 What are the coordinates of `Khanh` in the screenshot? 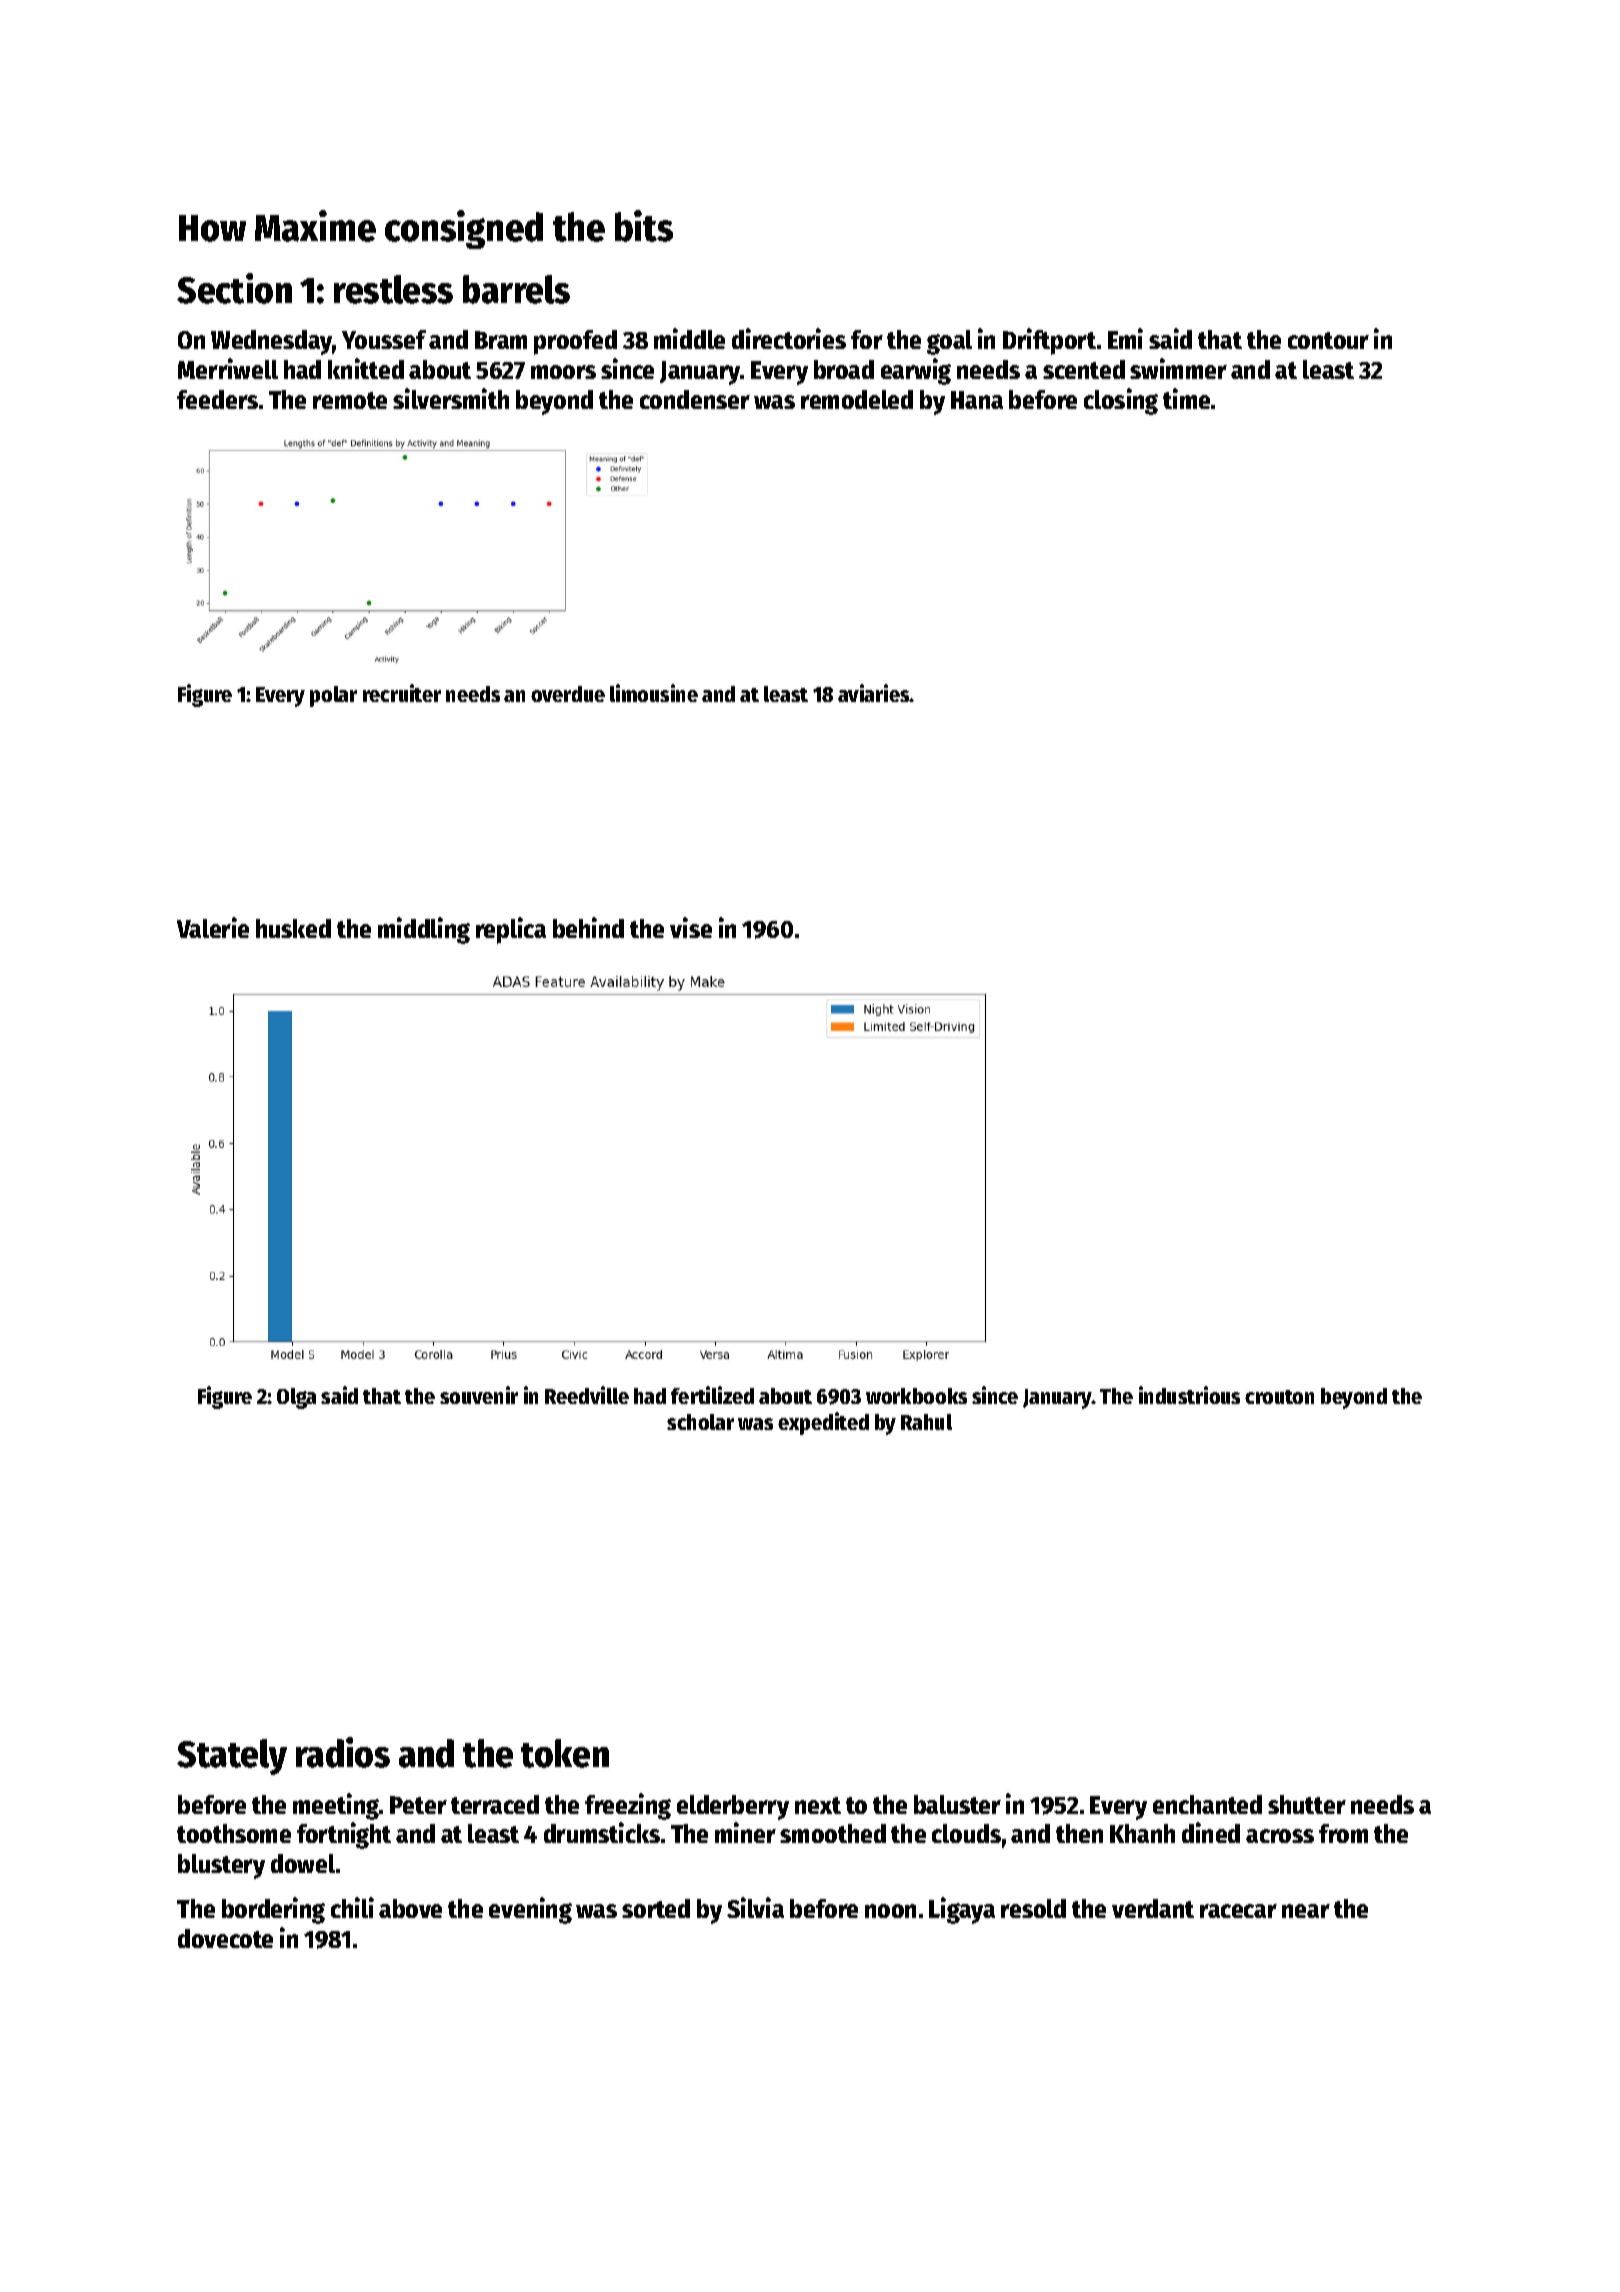 It's located at (1142, 1833).
